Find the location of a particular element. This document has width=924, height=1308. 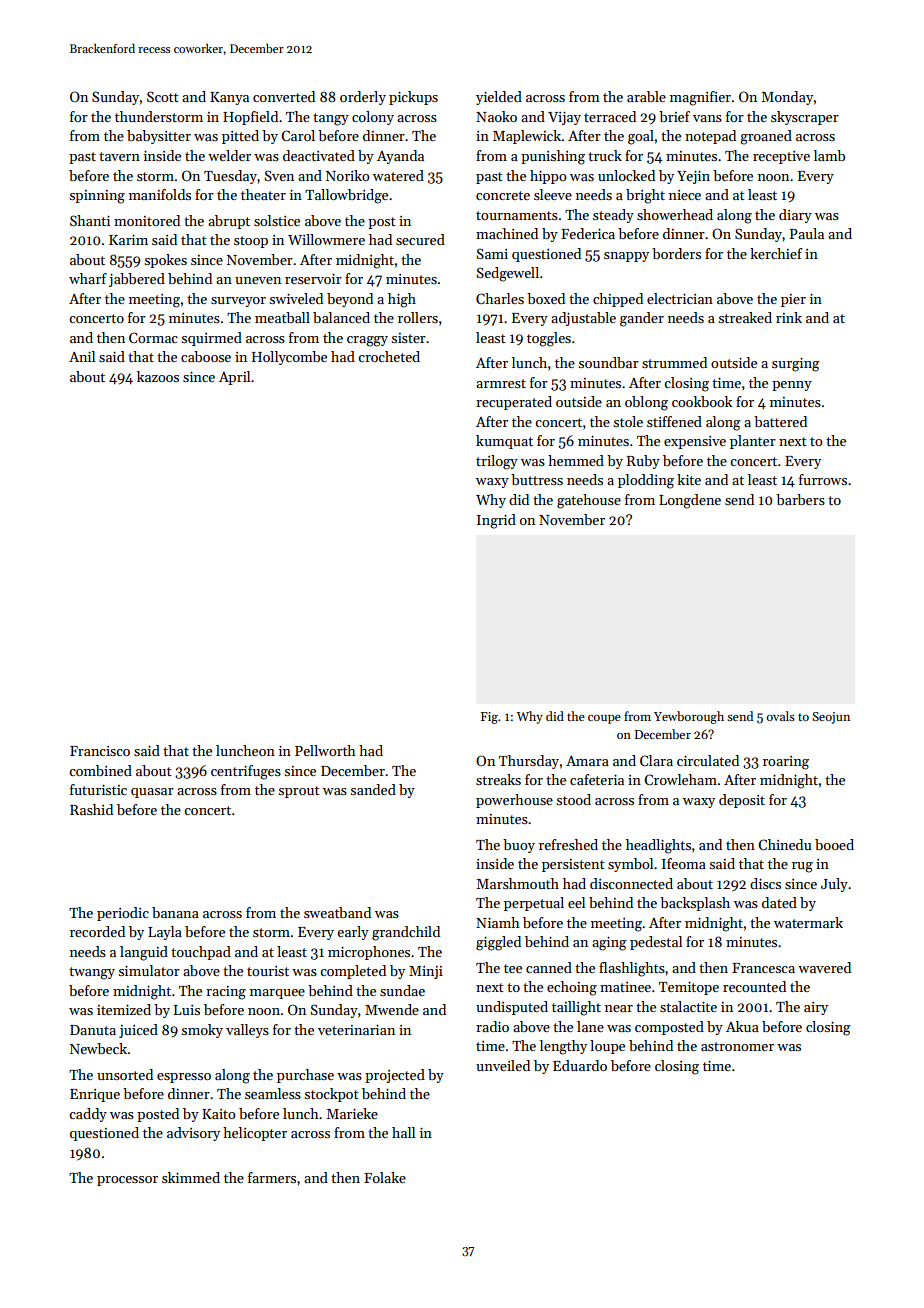

Maplewick is located at coordinates (527, 137).
